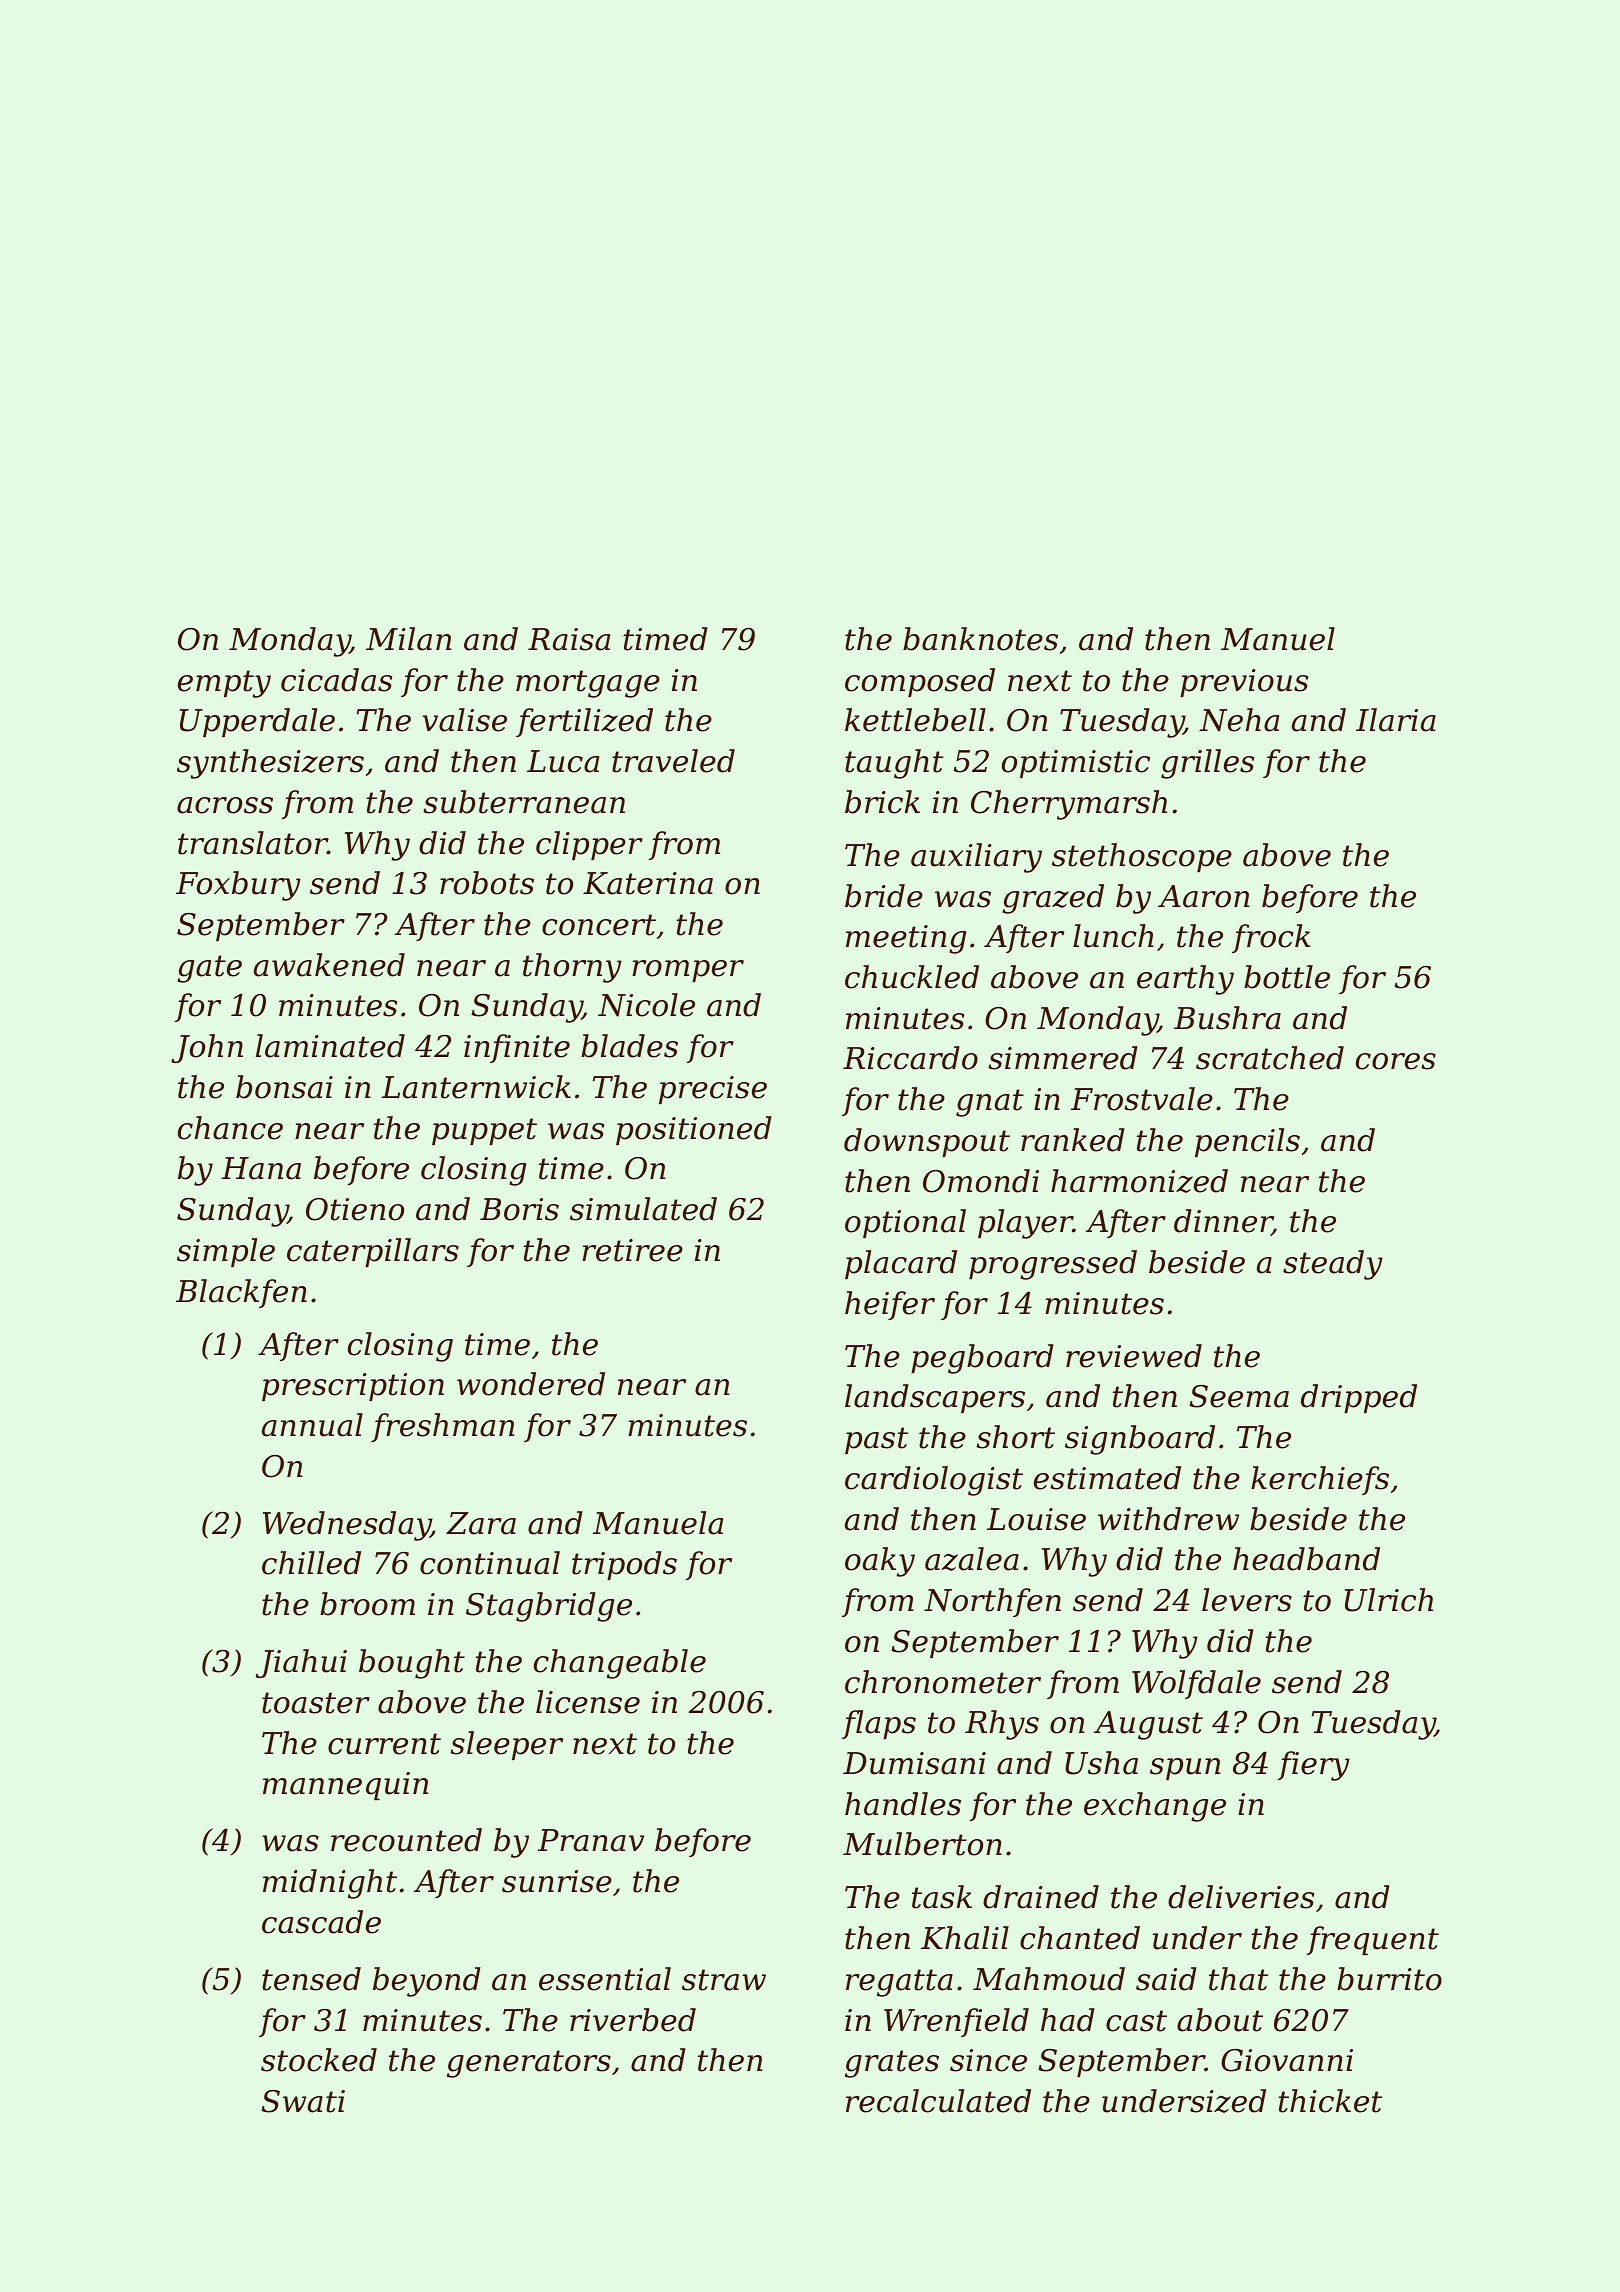 The image size is (1620, 2292). Describe the element at coordinates (876, 1440) in the screenshot. I see `past` at that location.
